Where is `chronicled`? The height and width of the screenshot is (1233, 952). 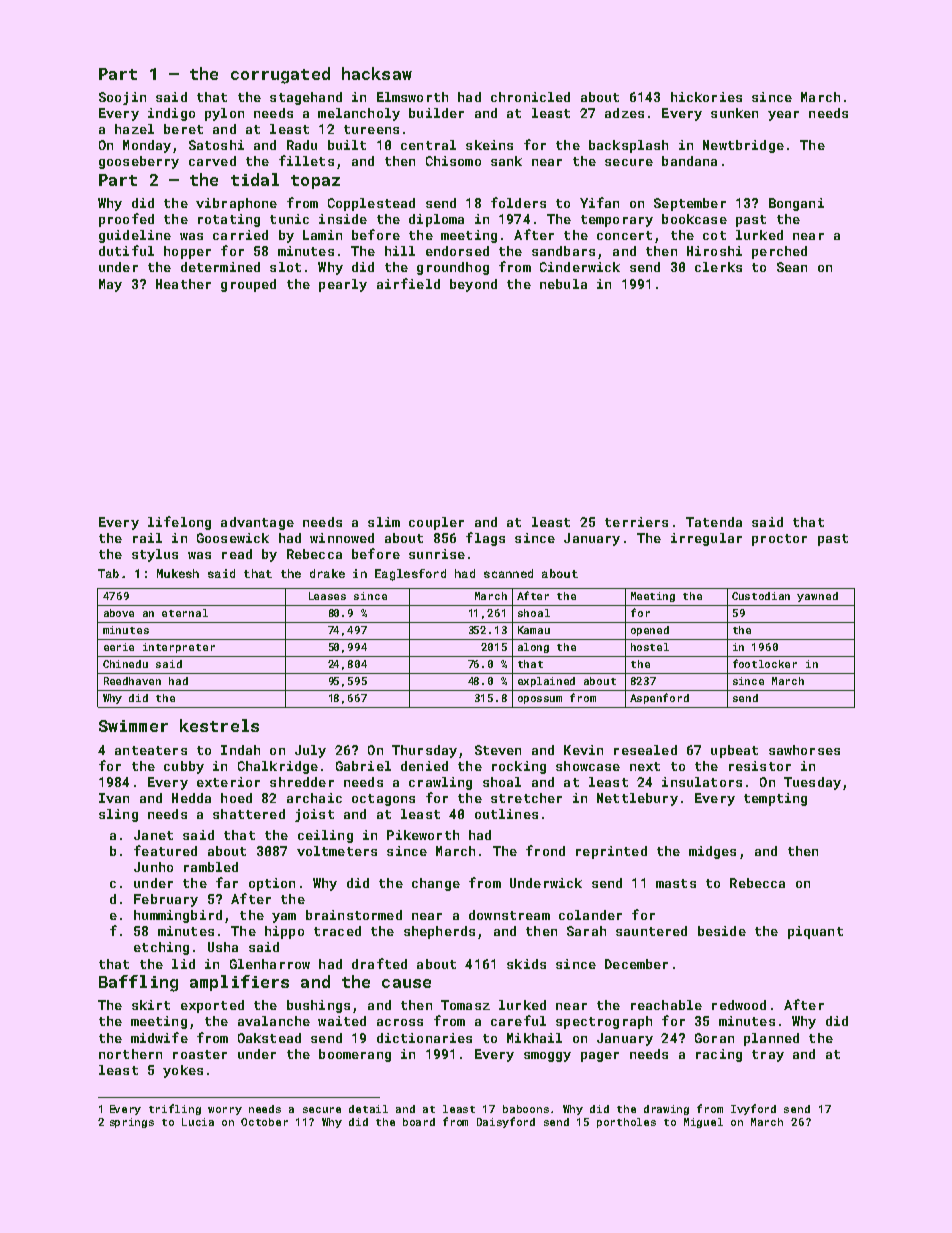
chronicled is located at coordinates (530, 97).
